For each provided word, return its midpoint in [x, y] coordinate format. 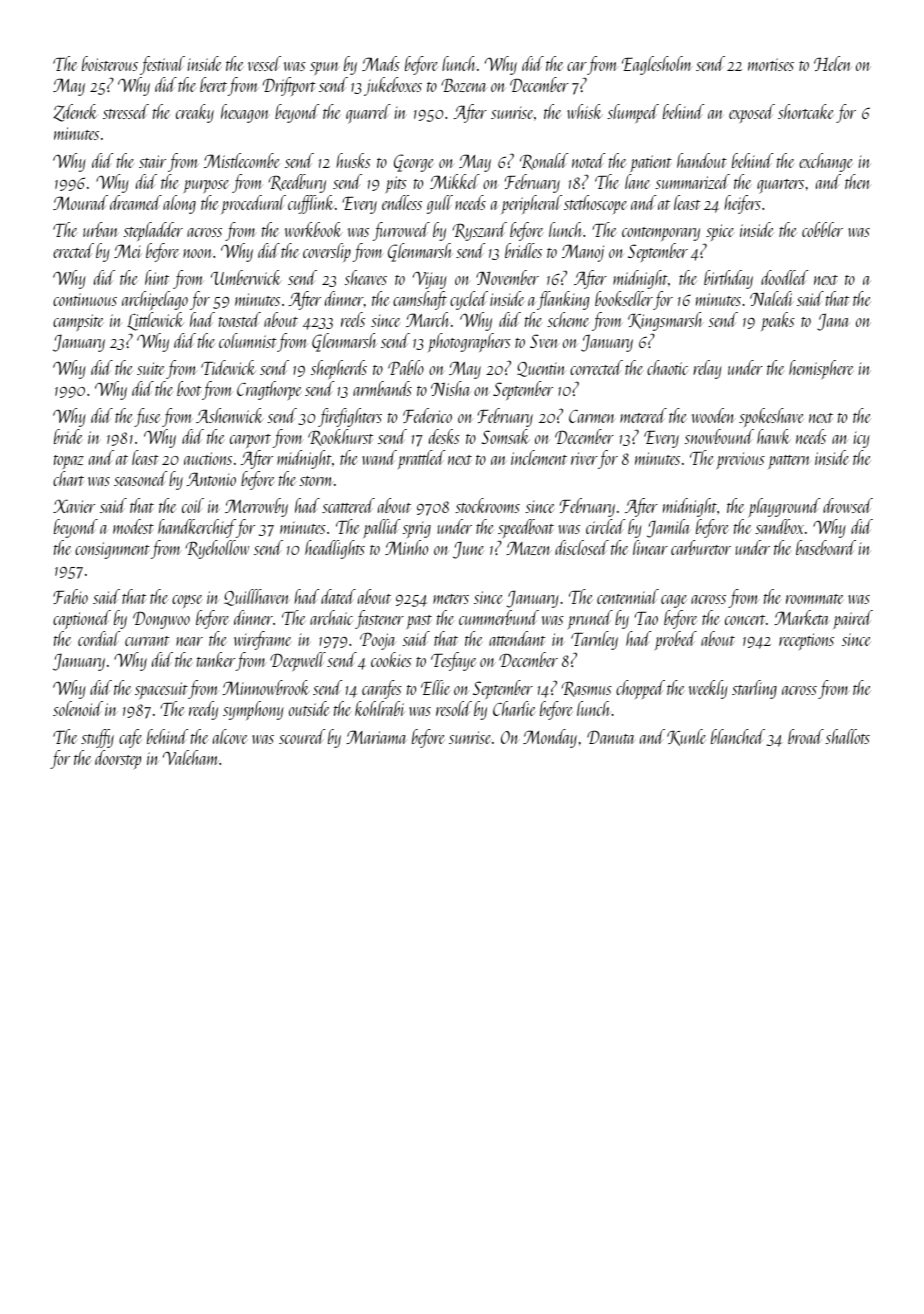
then [858, 181]
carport [250, 441]
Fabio [70, 596]
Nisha [451, 388]
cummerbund [499, 617]
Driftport [289, 86]
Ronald [544, 161]
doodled [784, 277]
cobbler [822, 229]
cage [674, 601]
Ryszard [480, 231]
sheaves [365, 277]
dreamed [136, 202]
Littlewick [155, 321]
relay [707, 369]
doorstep [118, 759]
